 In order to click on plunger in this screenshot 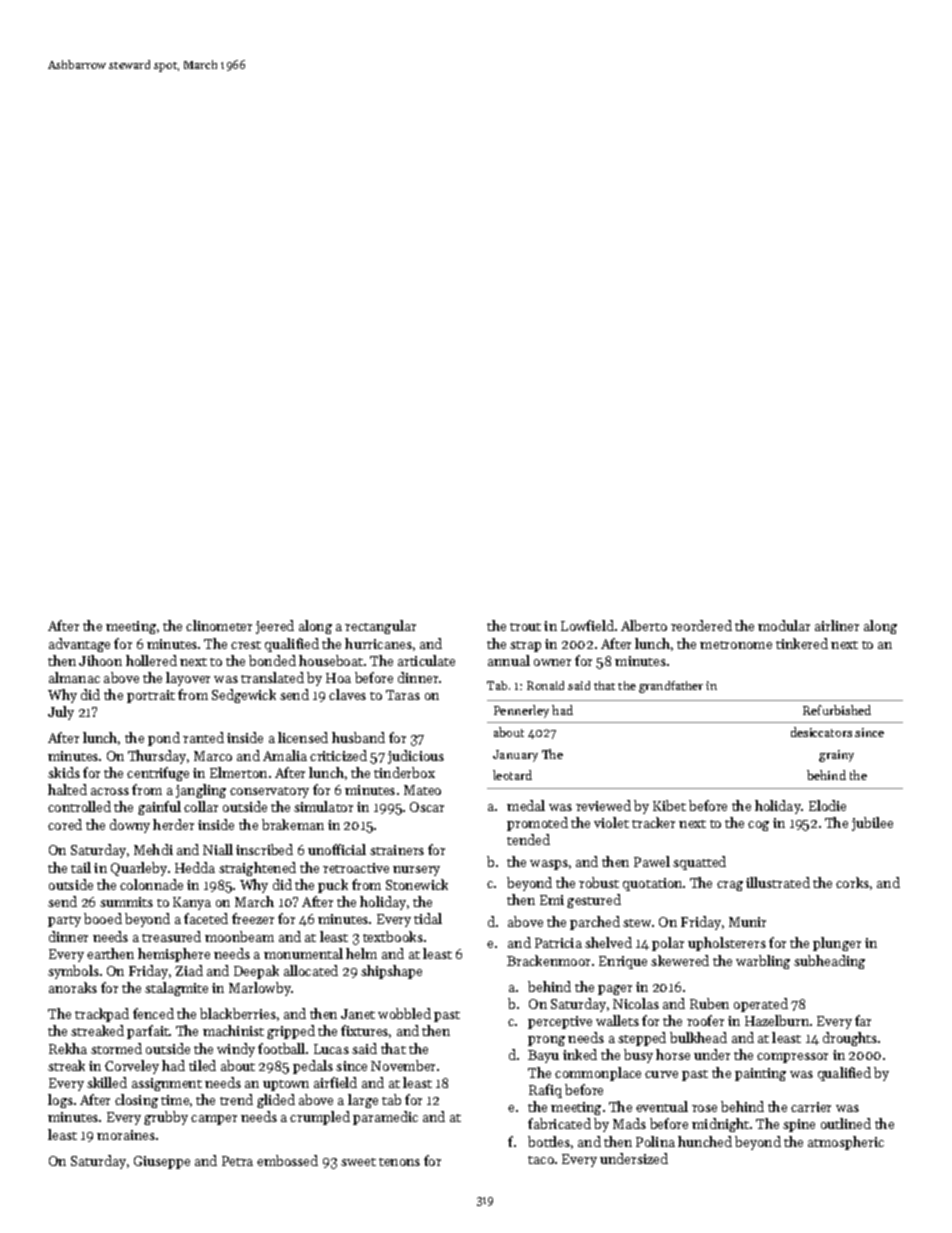, I will do `click(837, 944)`.
